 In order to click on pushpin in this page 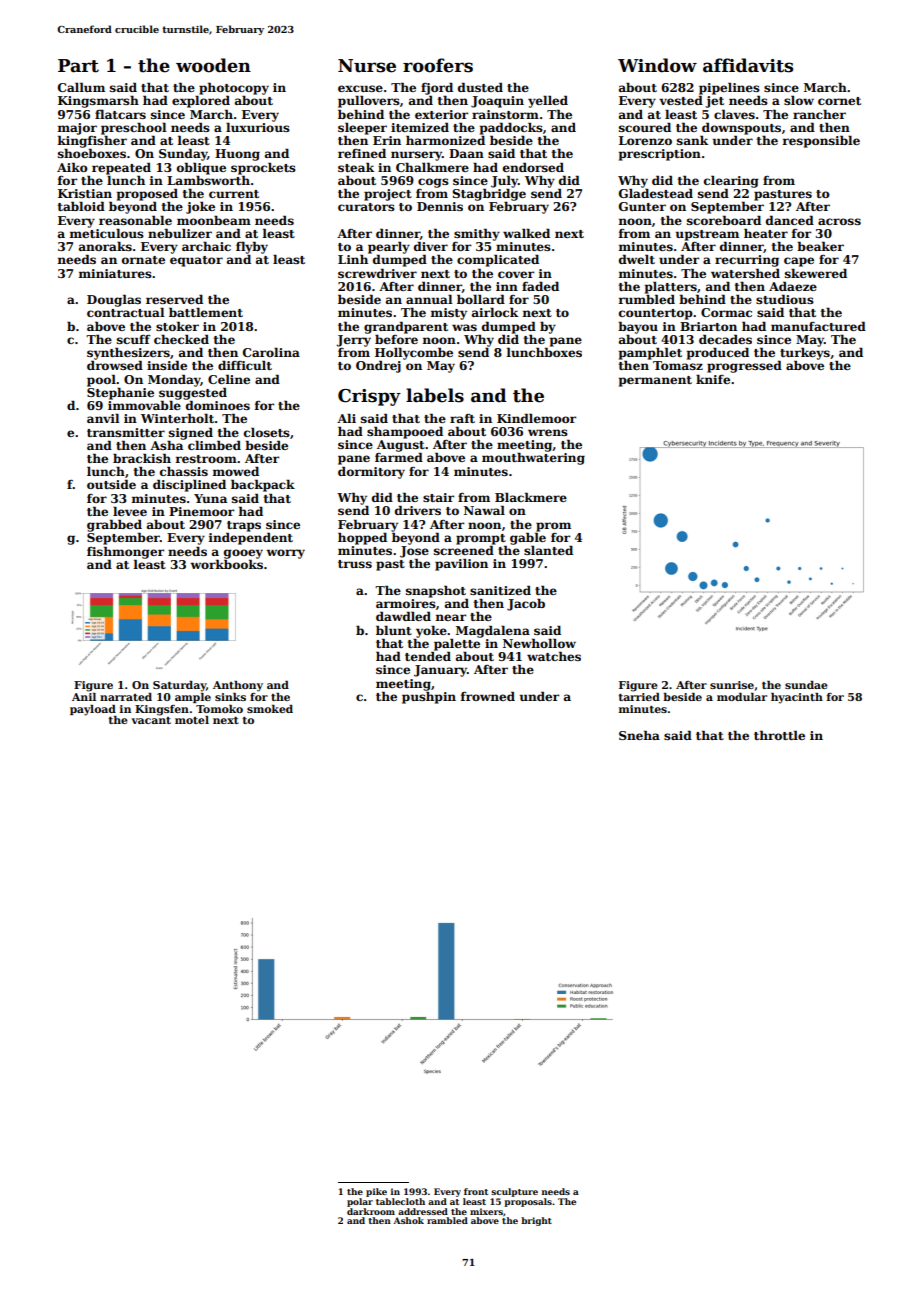, I will do `click(429, 697)`.
